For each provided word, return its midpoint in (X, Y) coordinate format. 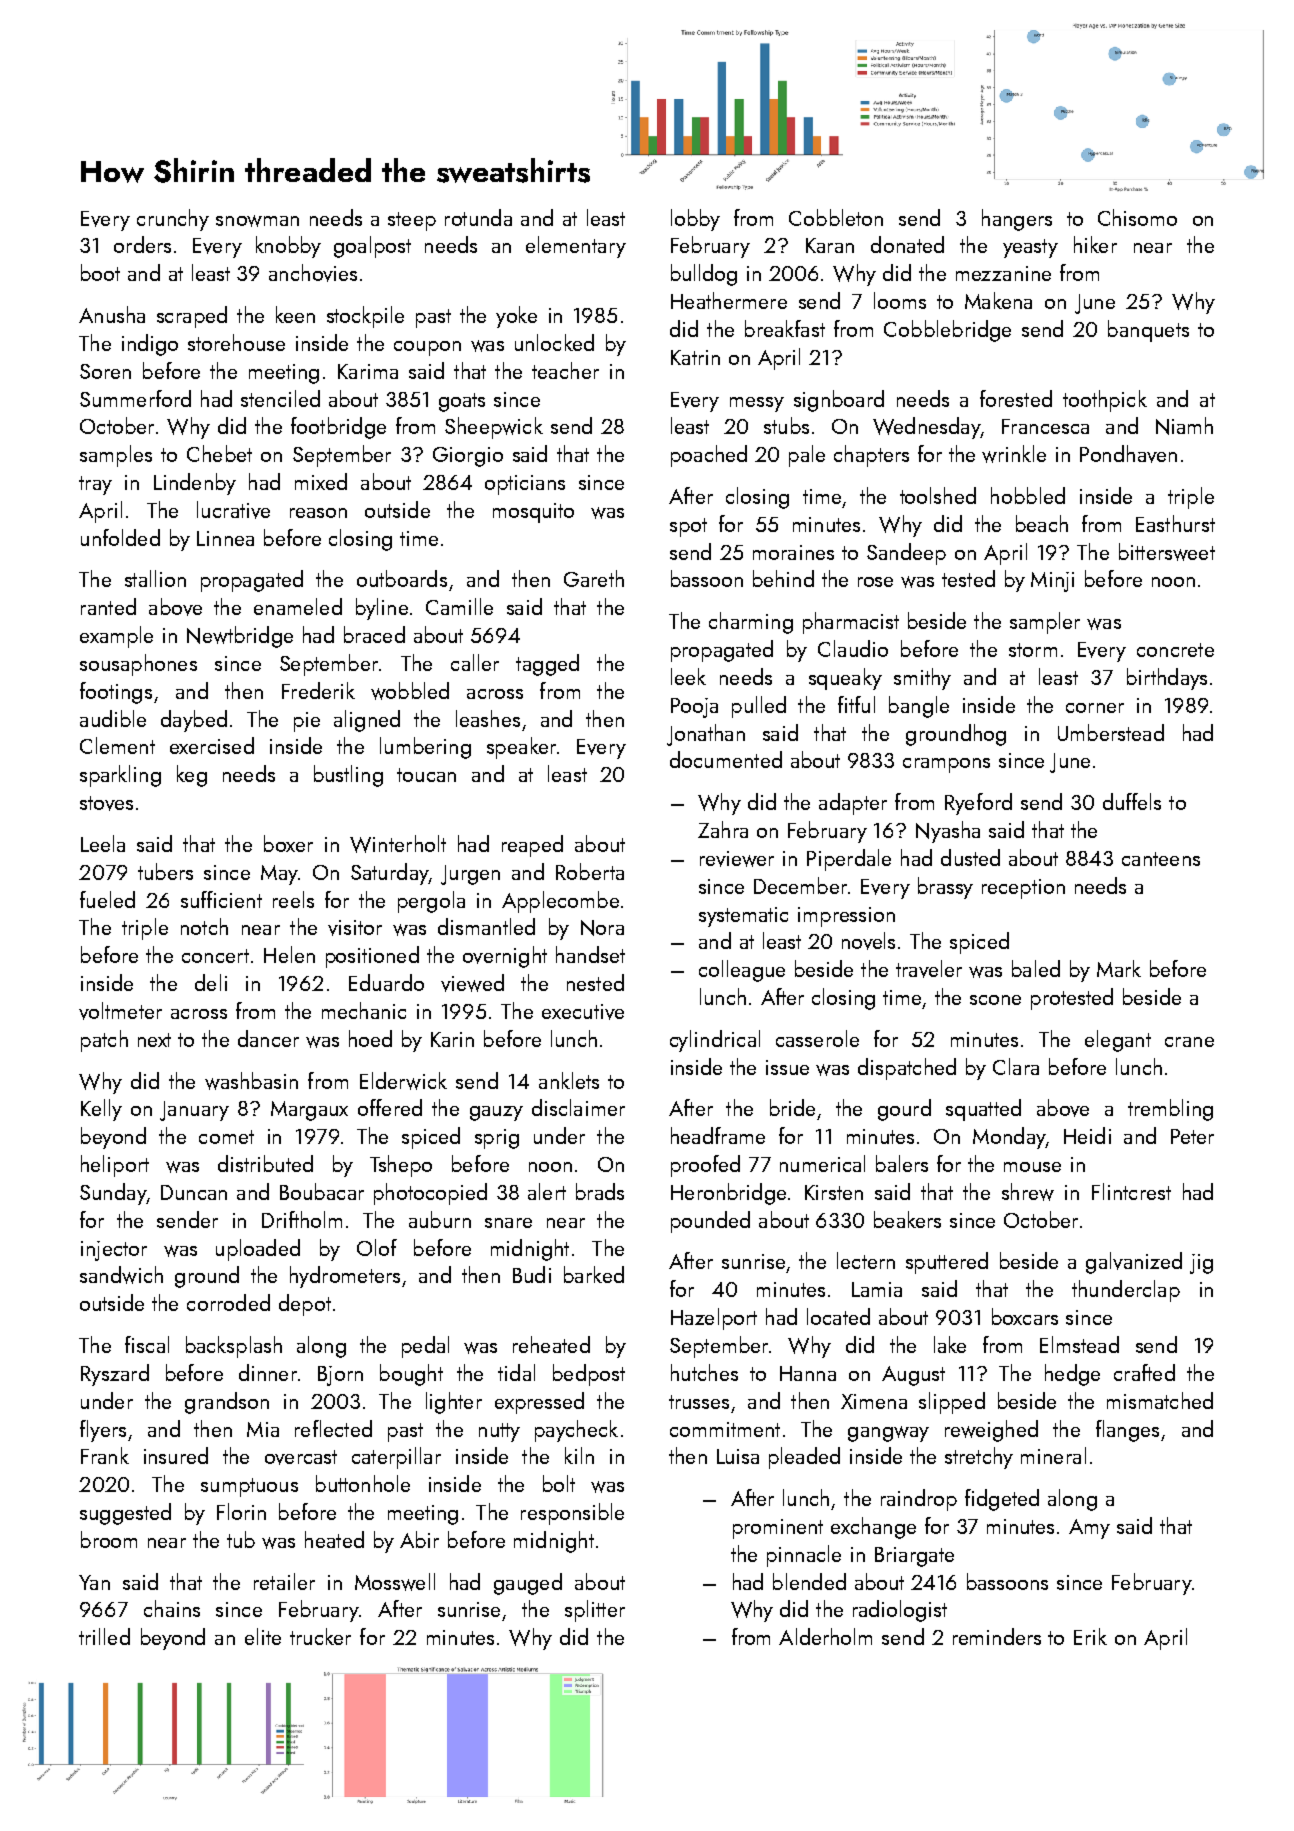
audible (113, 718)
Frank (105, 1455)
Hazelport (714, 1319)
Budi (532, 1274)
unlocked (554, 342)
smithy (922, 679)
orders (142, 244)
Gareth (594, 578)
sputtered (947, 1263)
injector (114, 1251)
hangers (1017, 220)
